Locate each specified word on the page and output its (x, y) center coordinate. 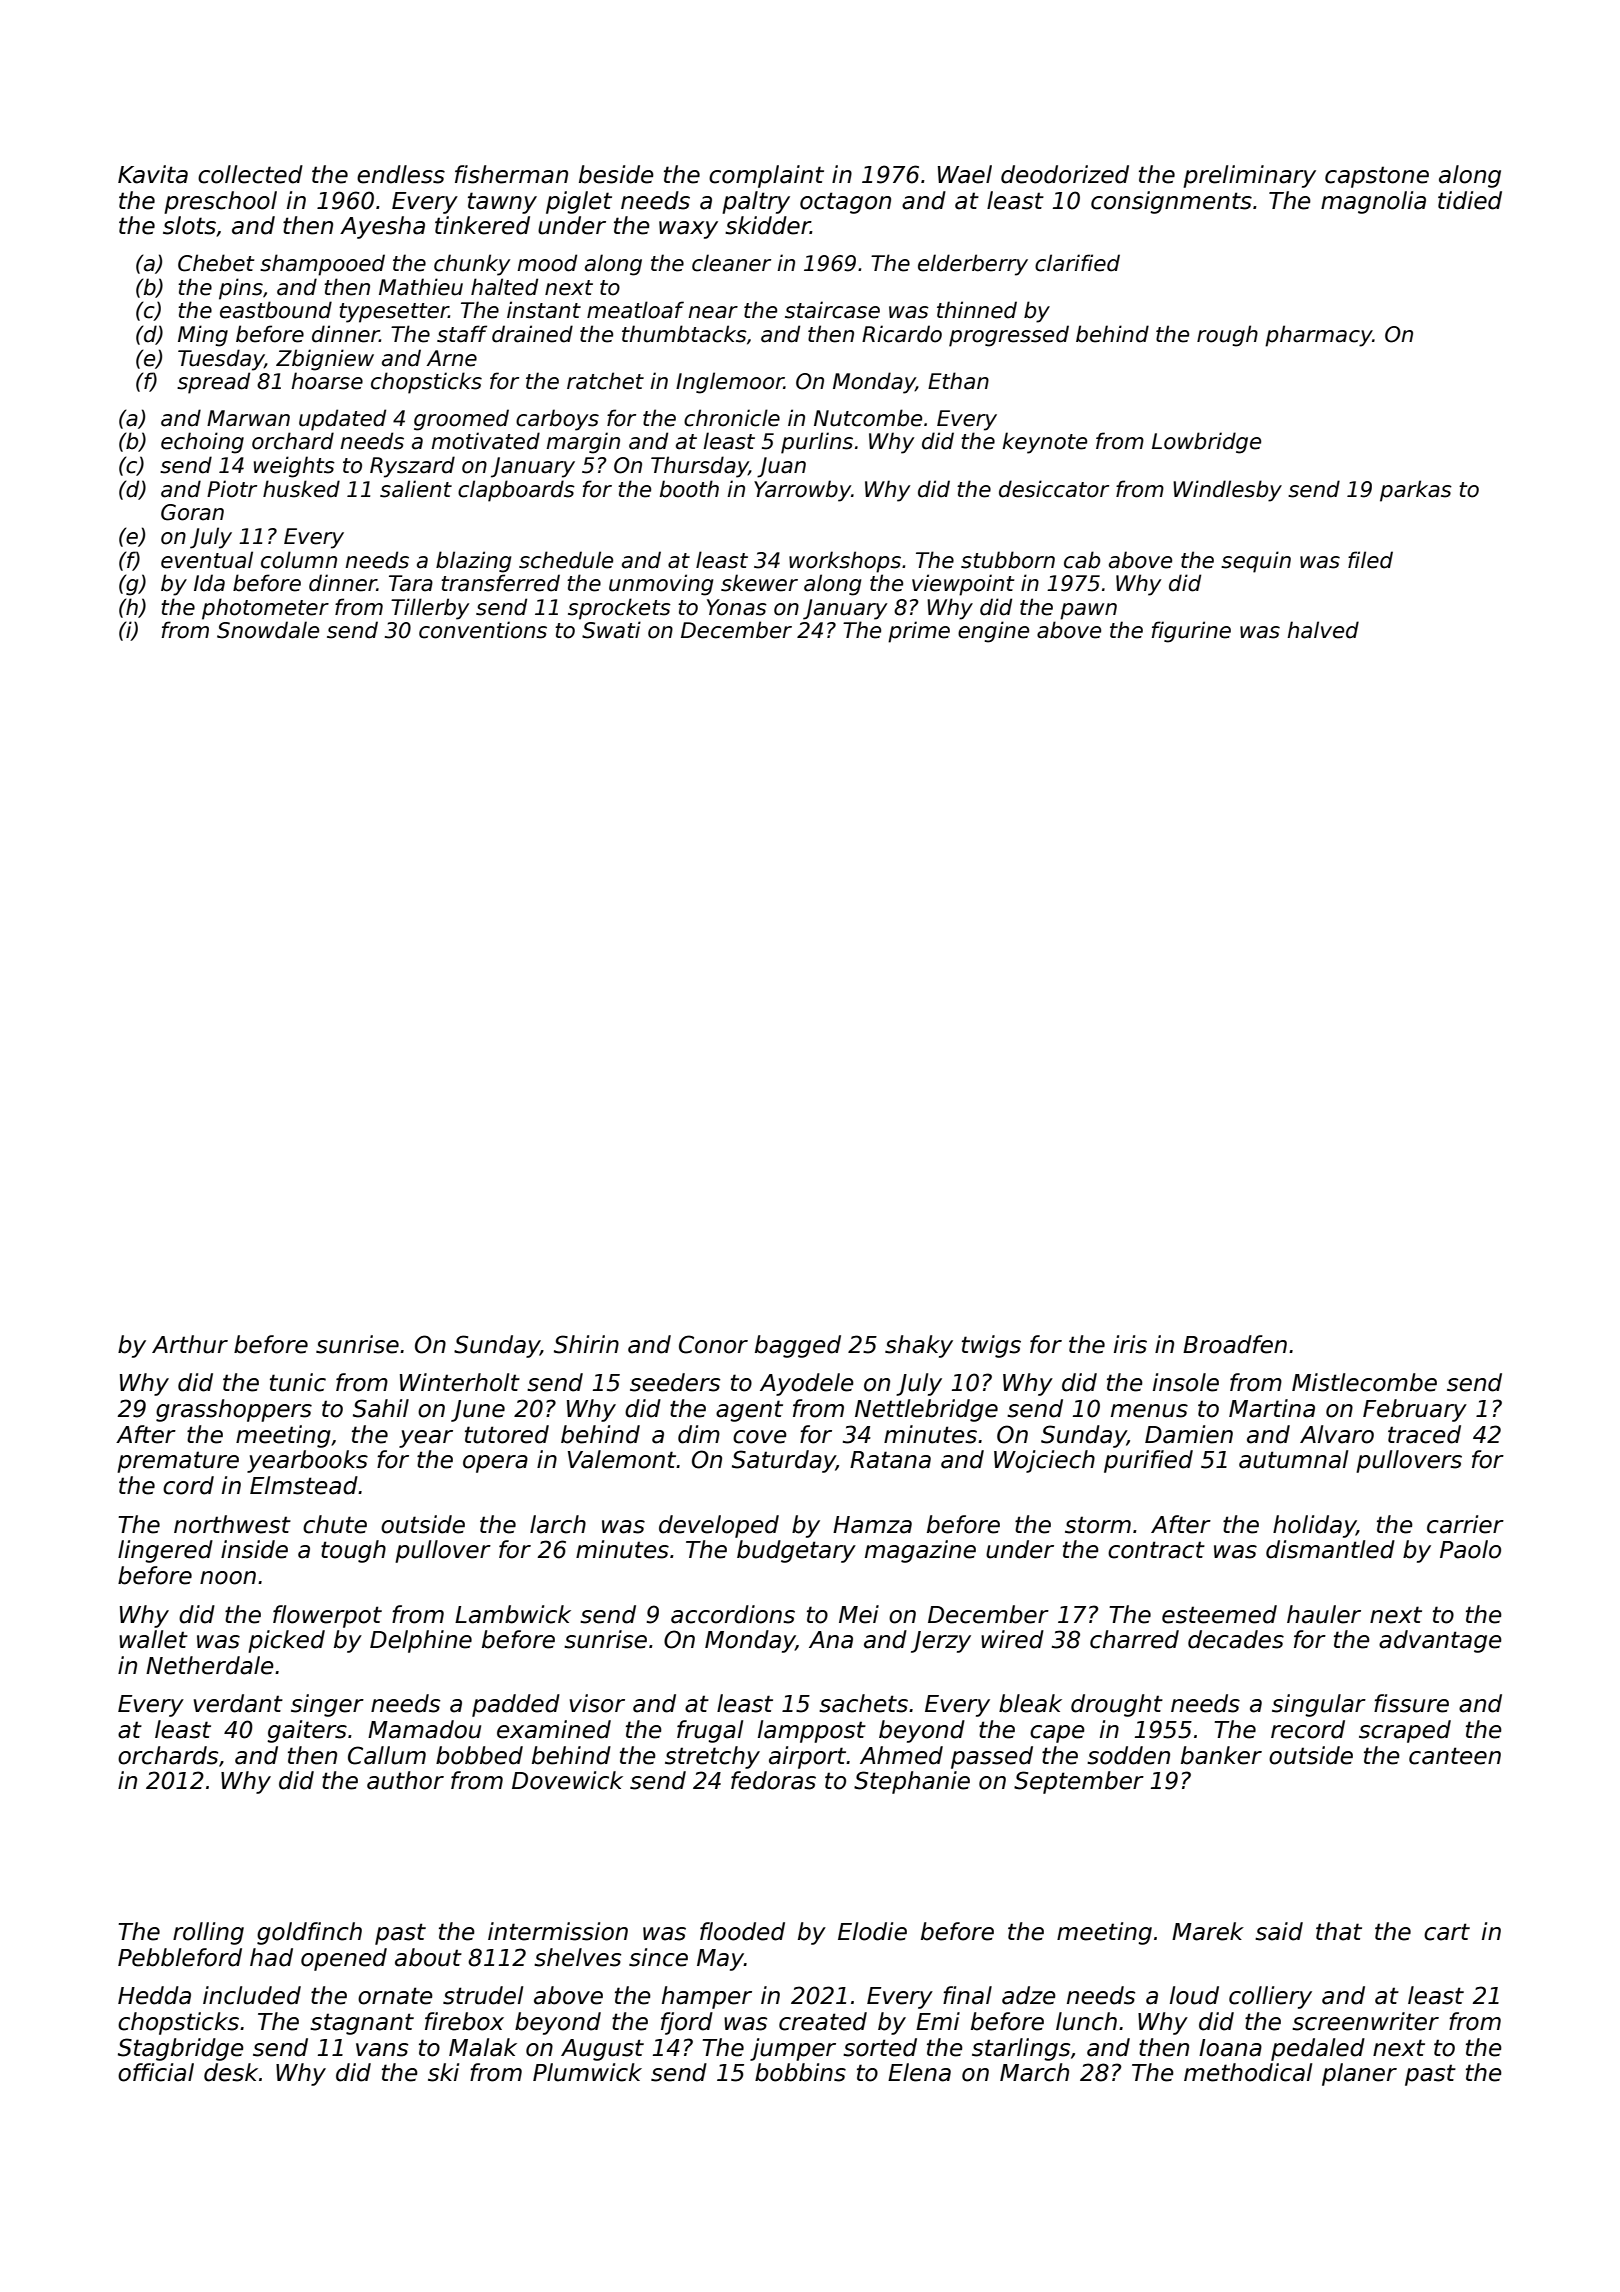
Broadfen (1235, 1344)
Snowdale (268, 630)
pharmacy (1319, 336)
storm (1098, 1525)
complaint (766, 176)
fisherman (511, 174)
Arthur (190, 1344)
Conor (713, 1344)
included (252, 1995)
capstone (1377, 177)
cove (760, 1437)
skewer (759, 583)
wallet (153, 1639)
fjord (687, 2023)
